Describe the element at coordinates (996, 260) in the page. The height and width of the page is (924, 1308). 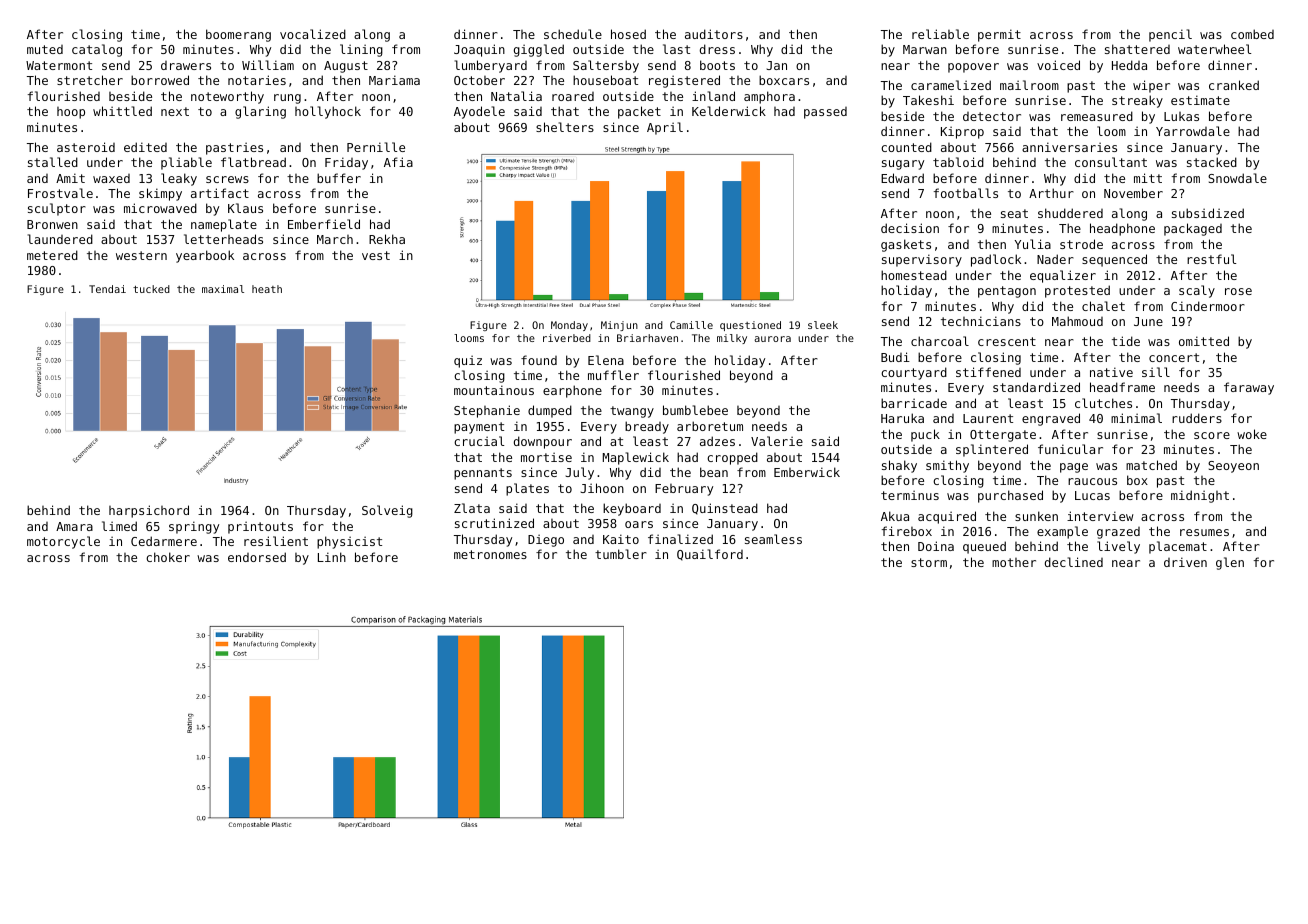
I see `padlock` at that location.
